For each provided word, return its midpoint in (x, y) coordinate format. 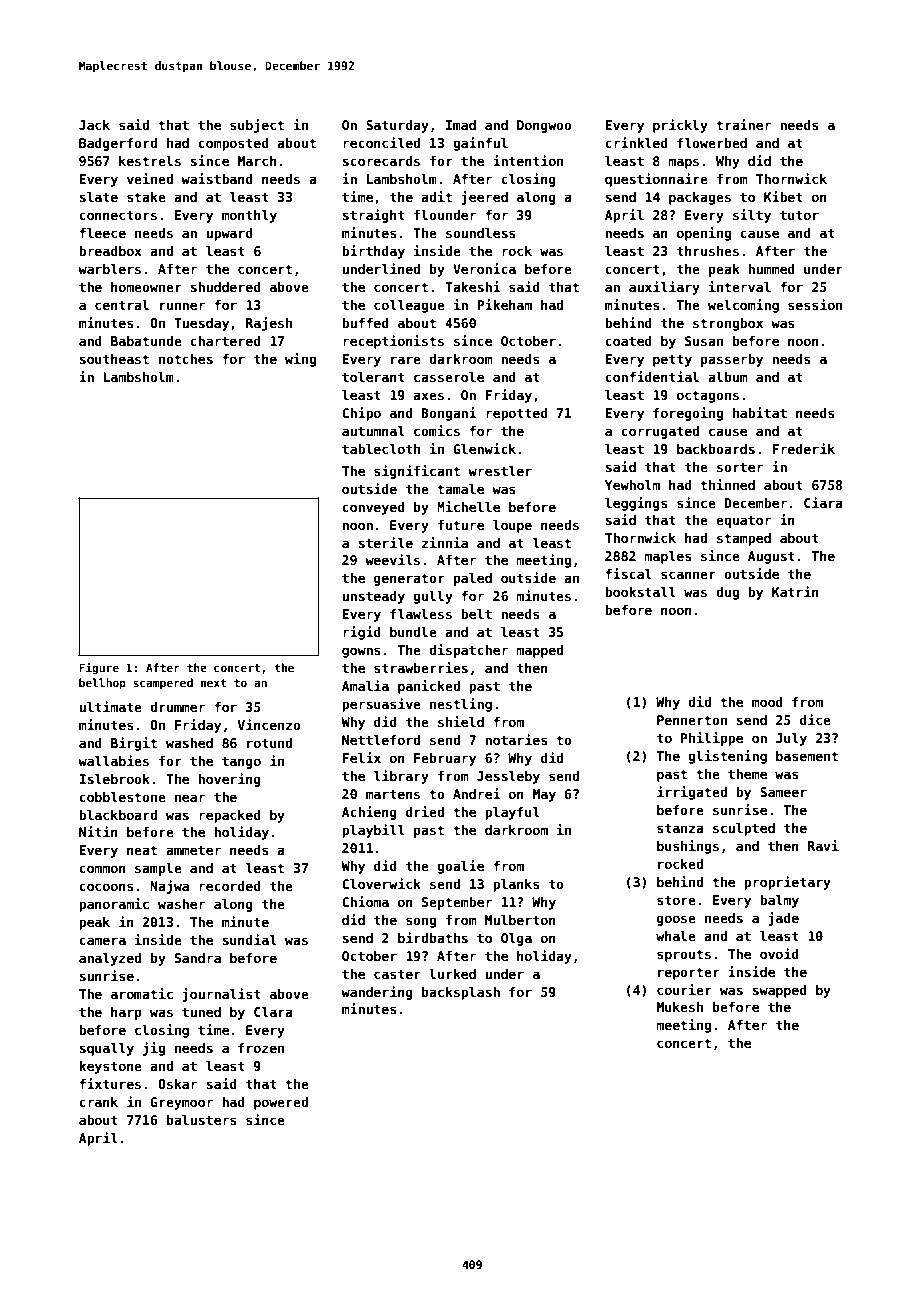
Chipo (361, 414)
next (214, 683)
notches (186, 359)
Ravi (823, 845)
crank (98, 1102)
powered (281, 1103)
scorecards (381, 161)
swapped (779, 991)
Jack (94, 125)
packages (700, 198)
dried (425, 811)
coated (628, 341)
